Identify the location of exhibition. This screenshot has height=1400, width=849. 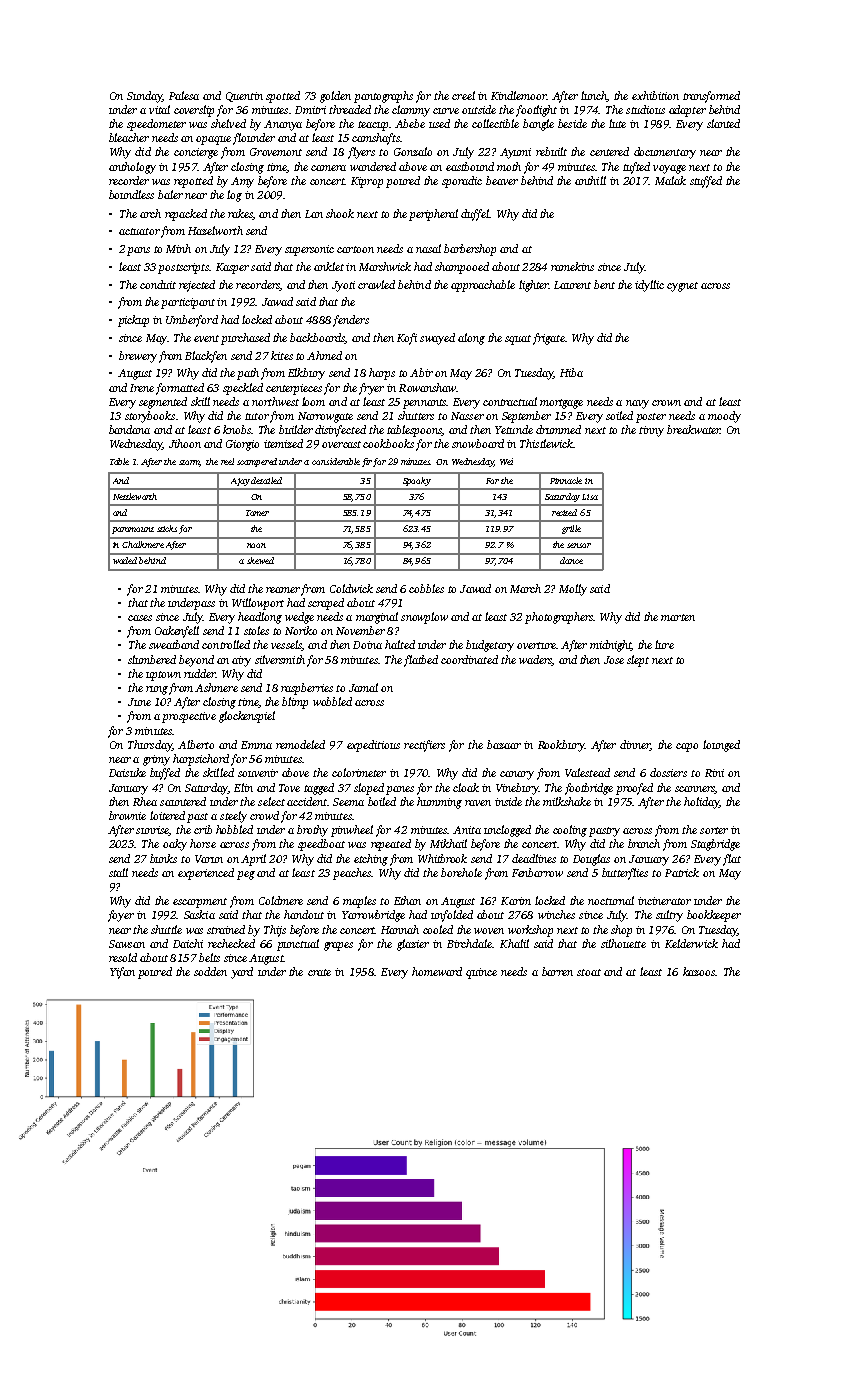
(655, 95).
